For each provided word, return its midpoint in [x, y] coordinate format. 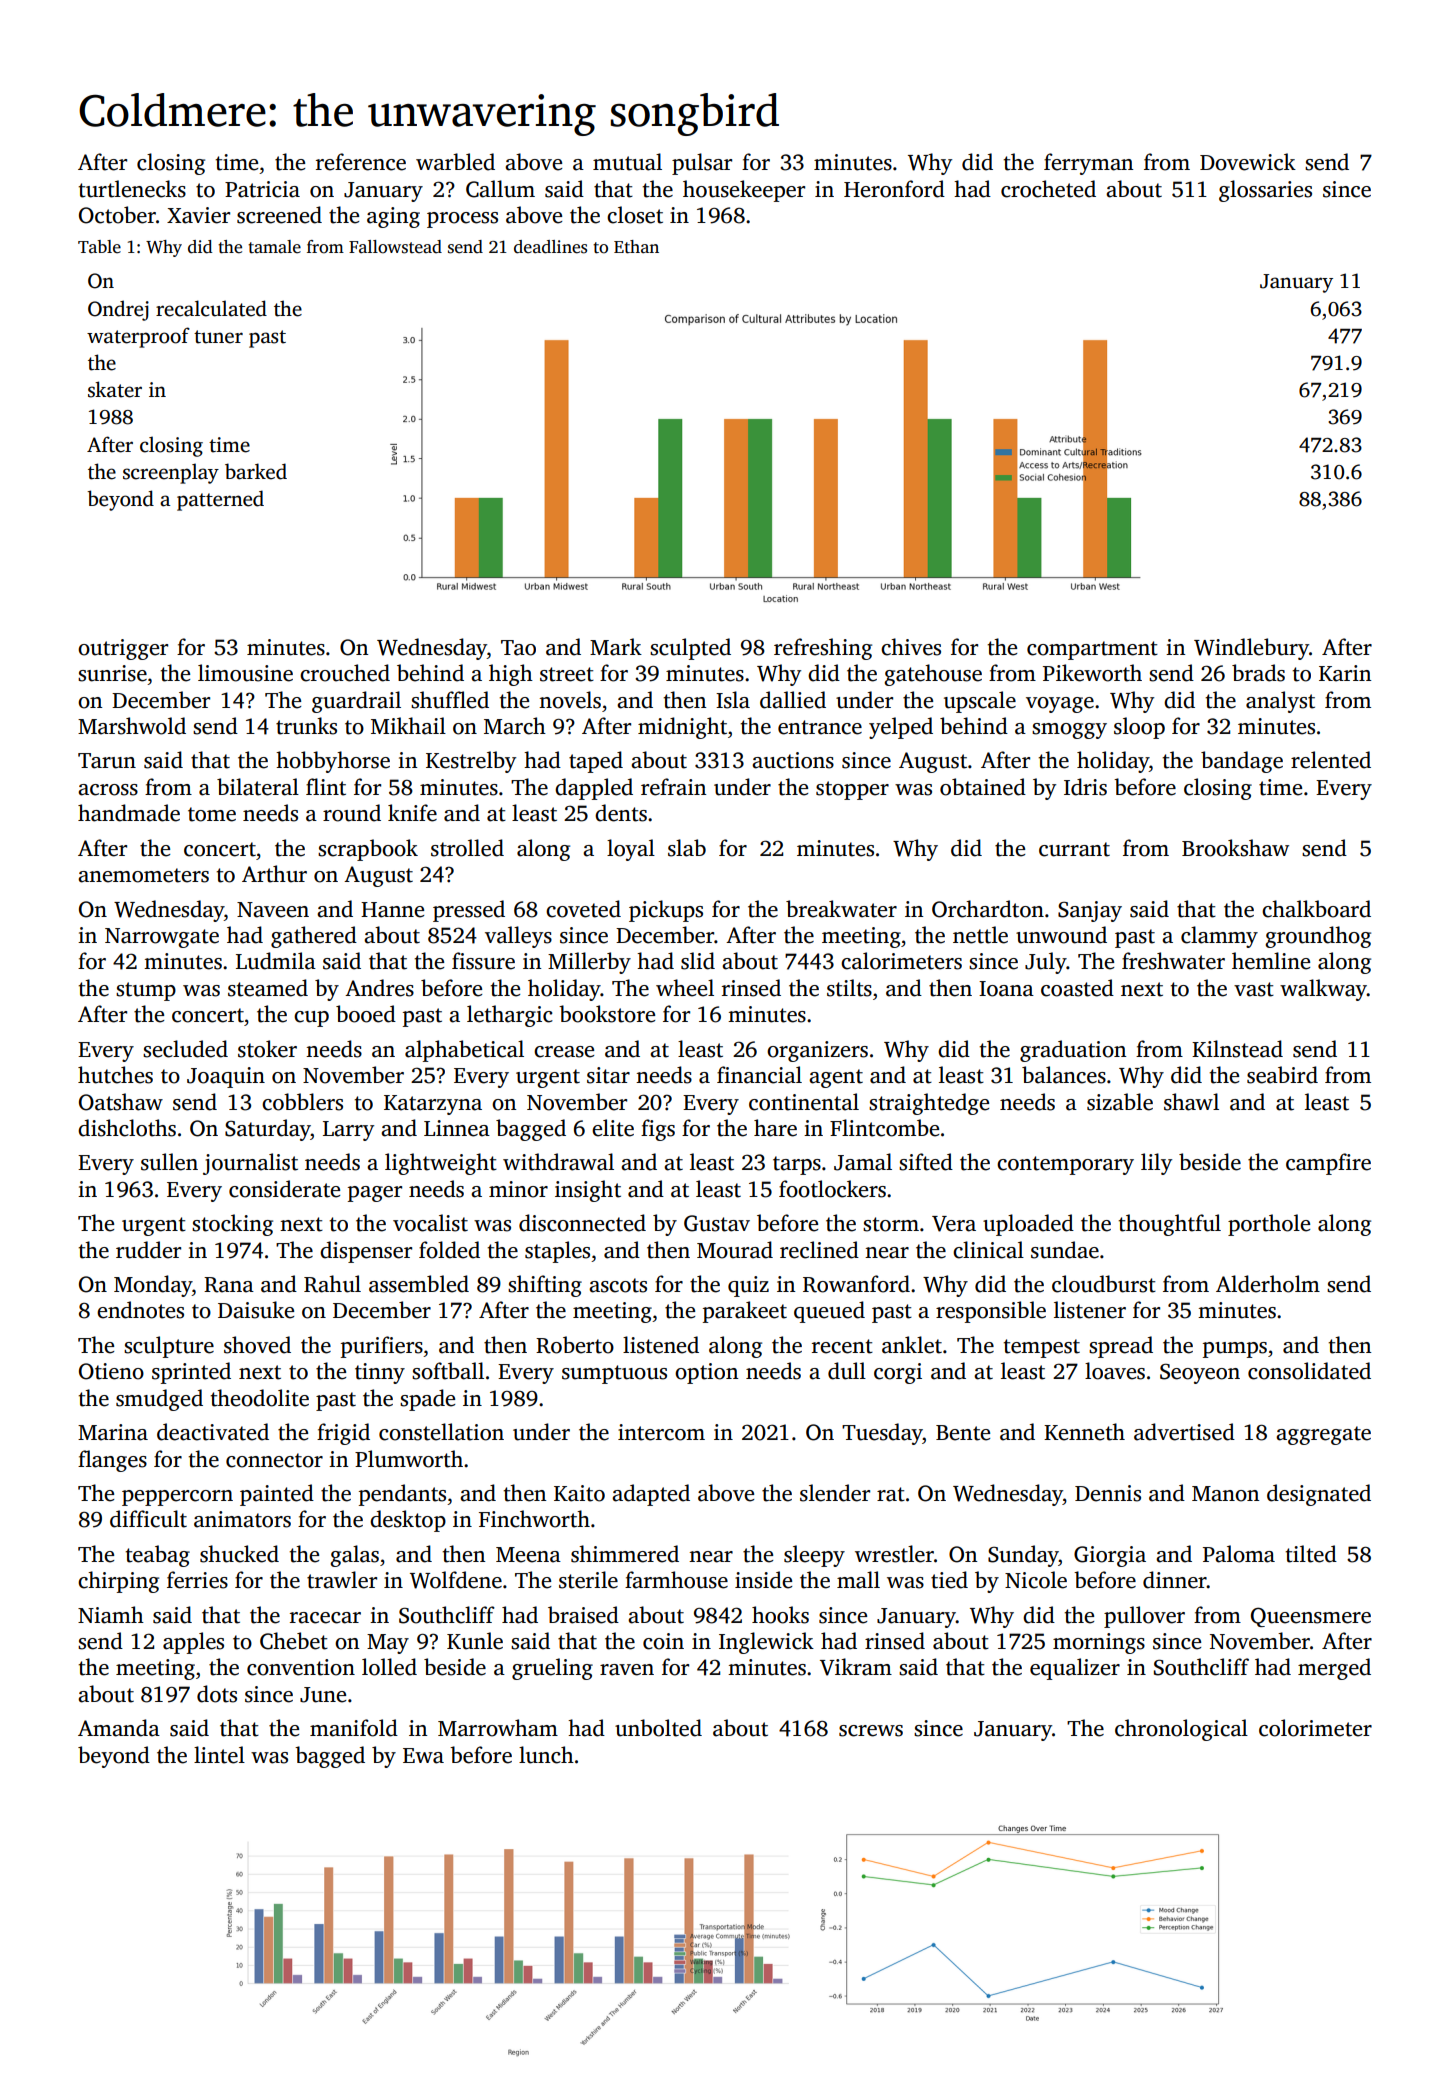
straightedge [929, 1104]
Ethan [636, 247]
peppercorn [177, 1498]
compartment [1092, 650]
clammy [1219, 937]
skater [115, 389]
